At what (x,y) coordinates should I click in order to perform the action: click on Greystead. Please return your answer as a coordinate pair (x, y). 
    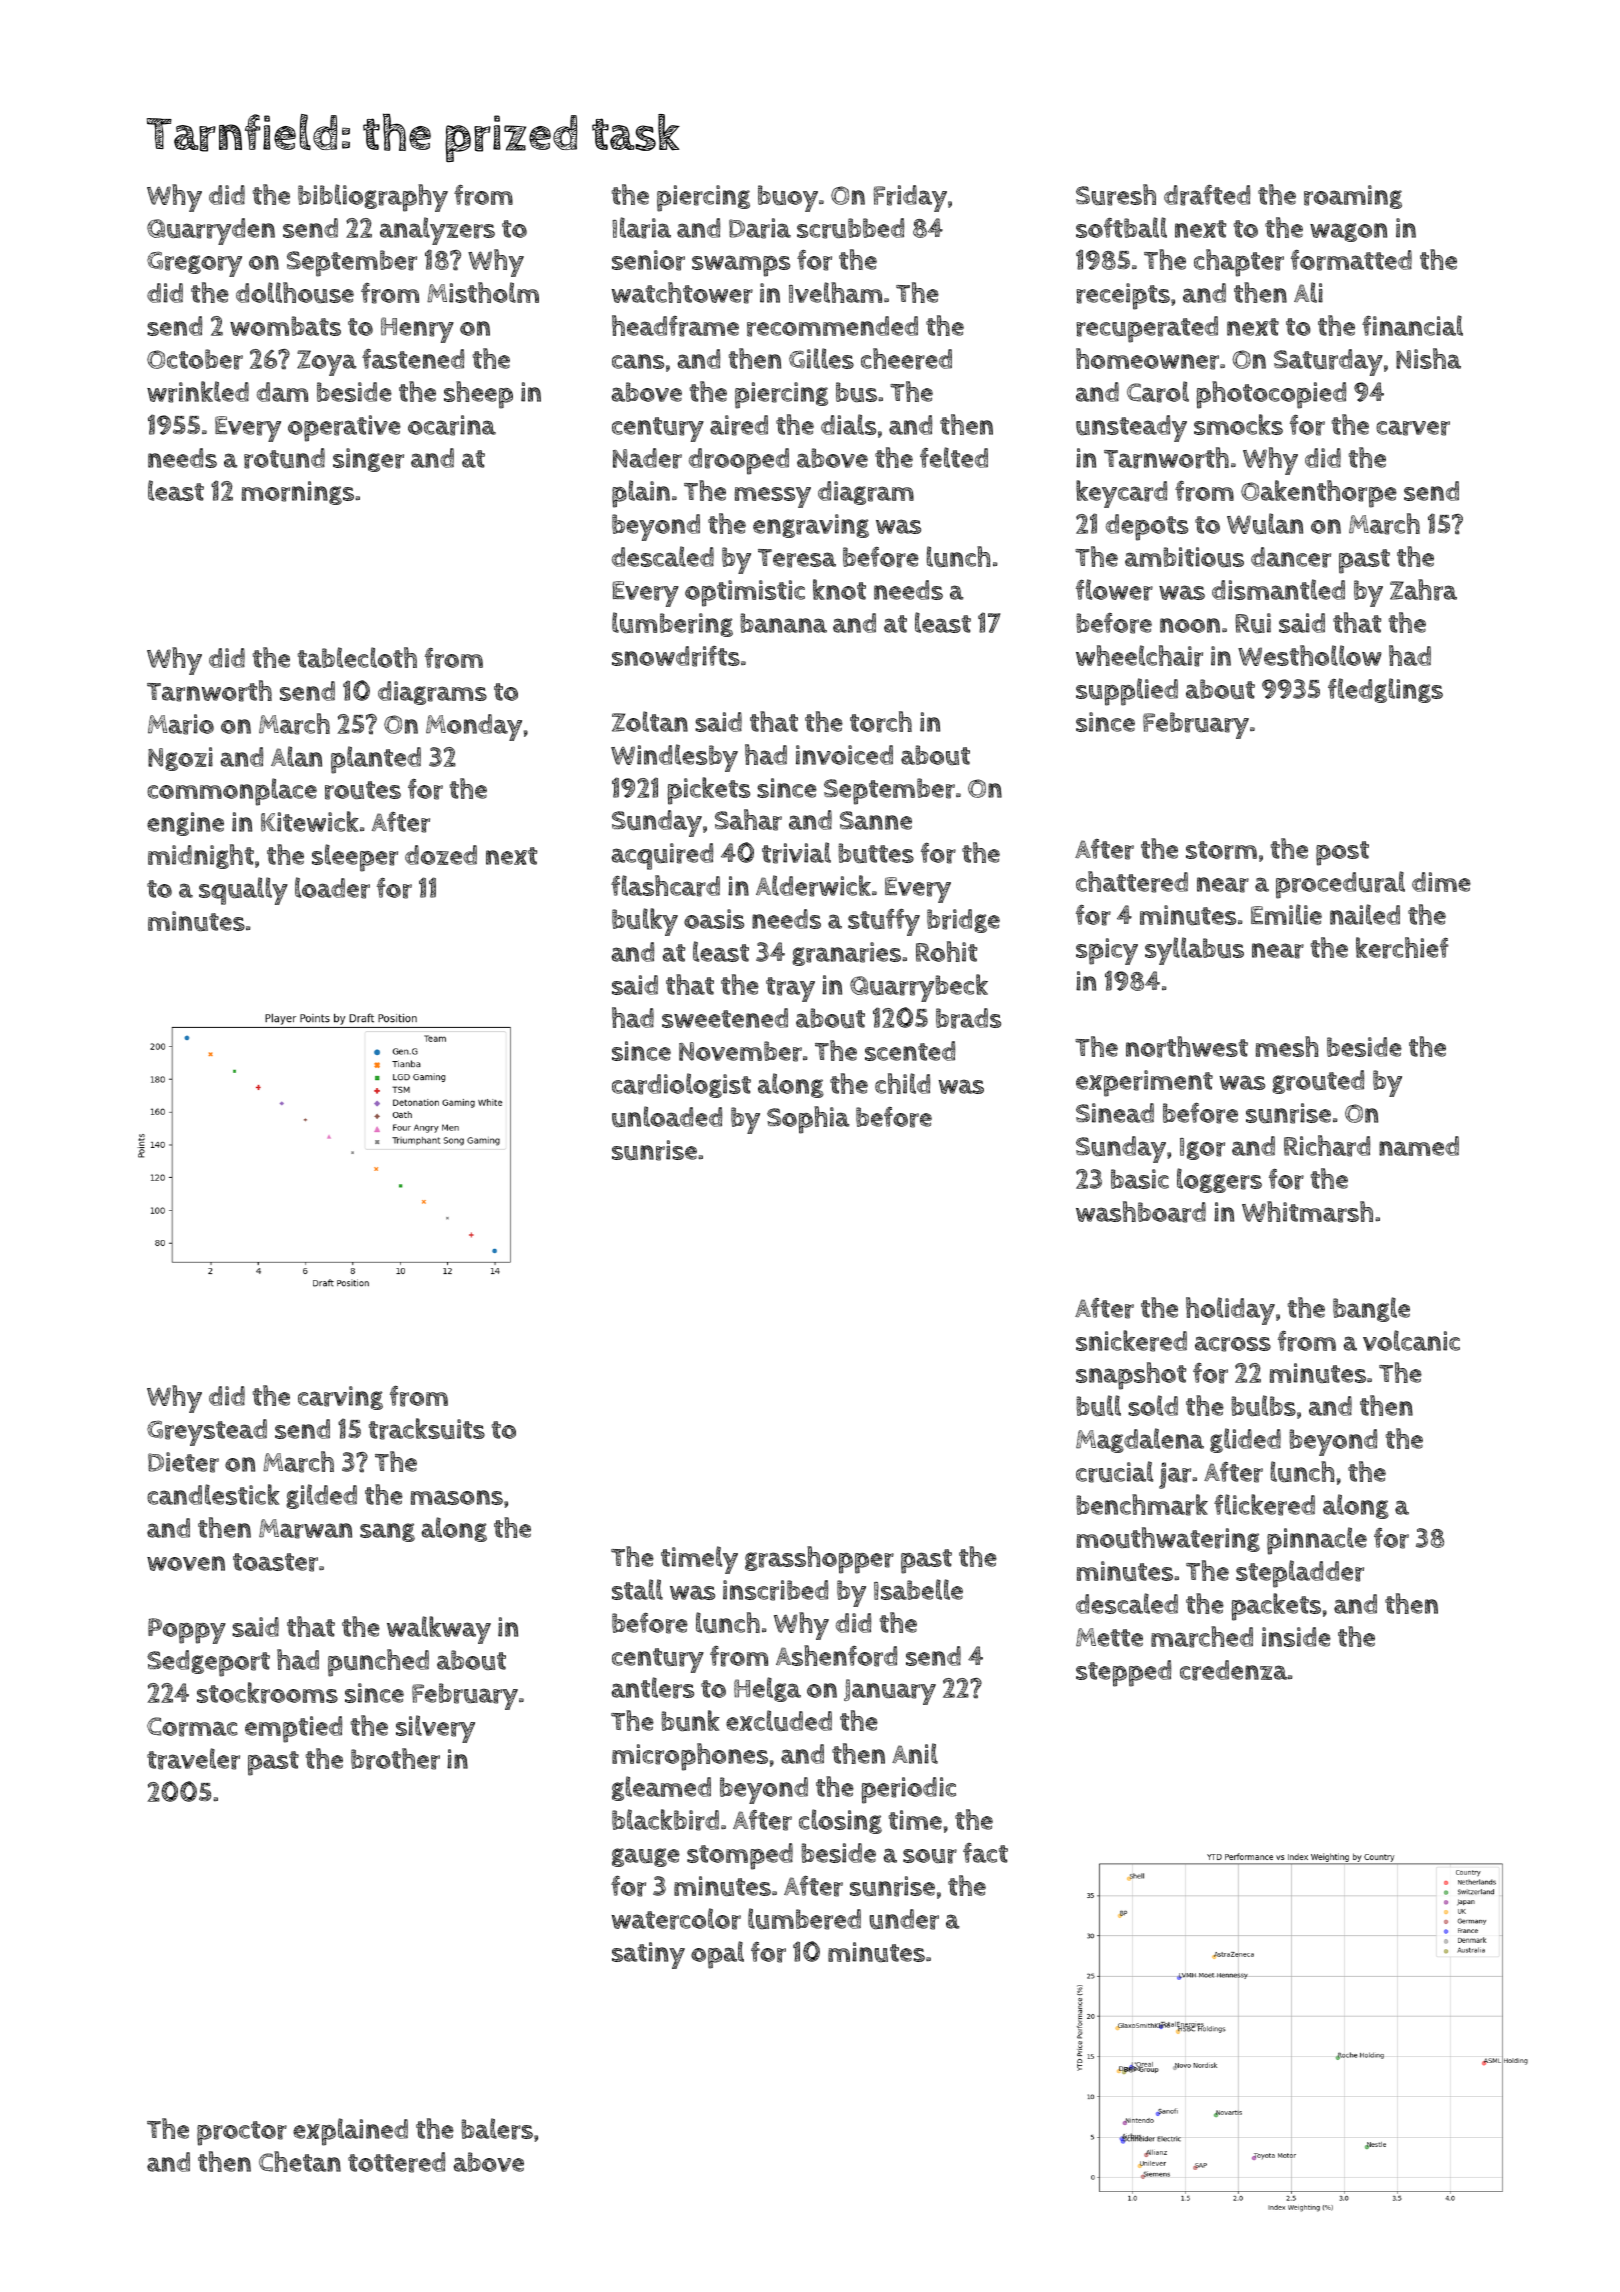
    Looking at the image, I should click on (207, 1432).
